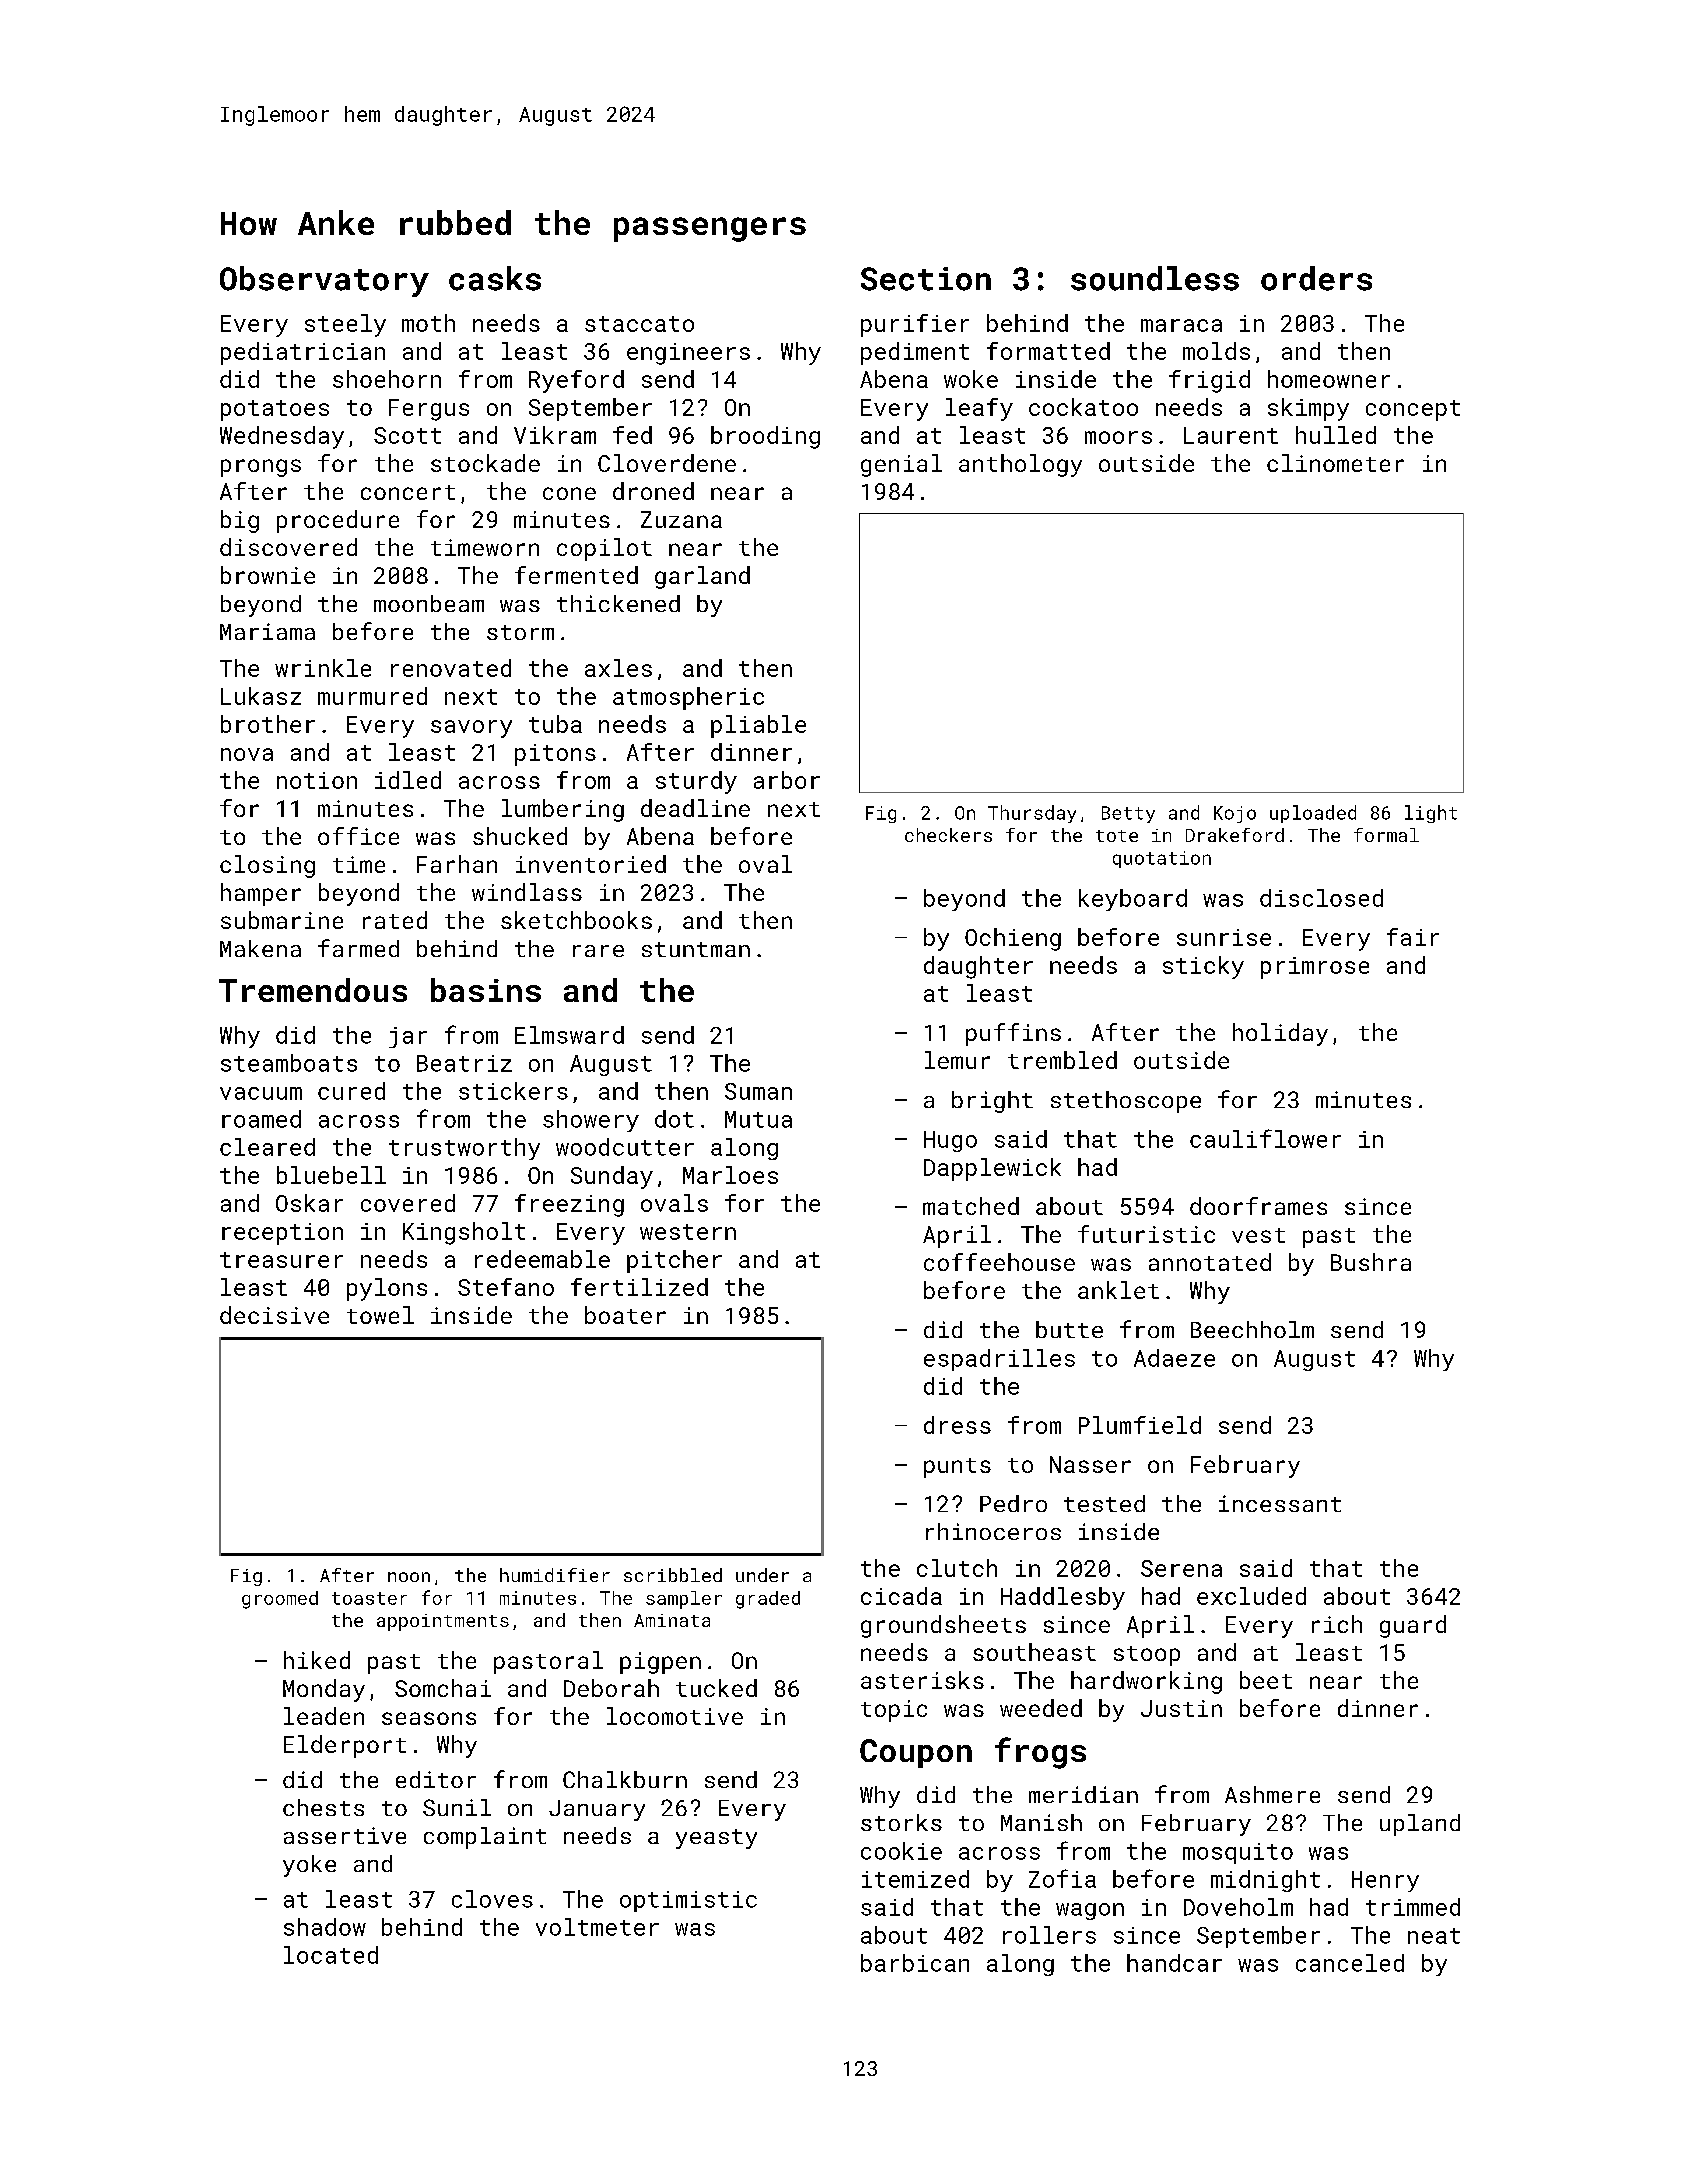  I want to click on groomed, so click(280, 1600).
